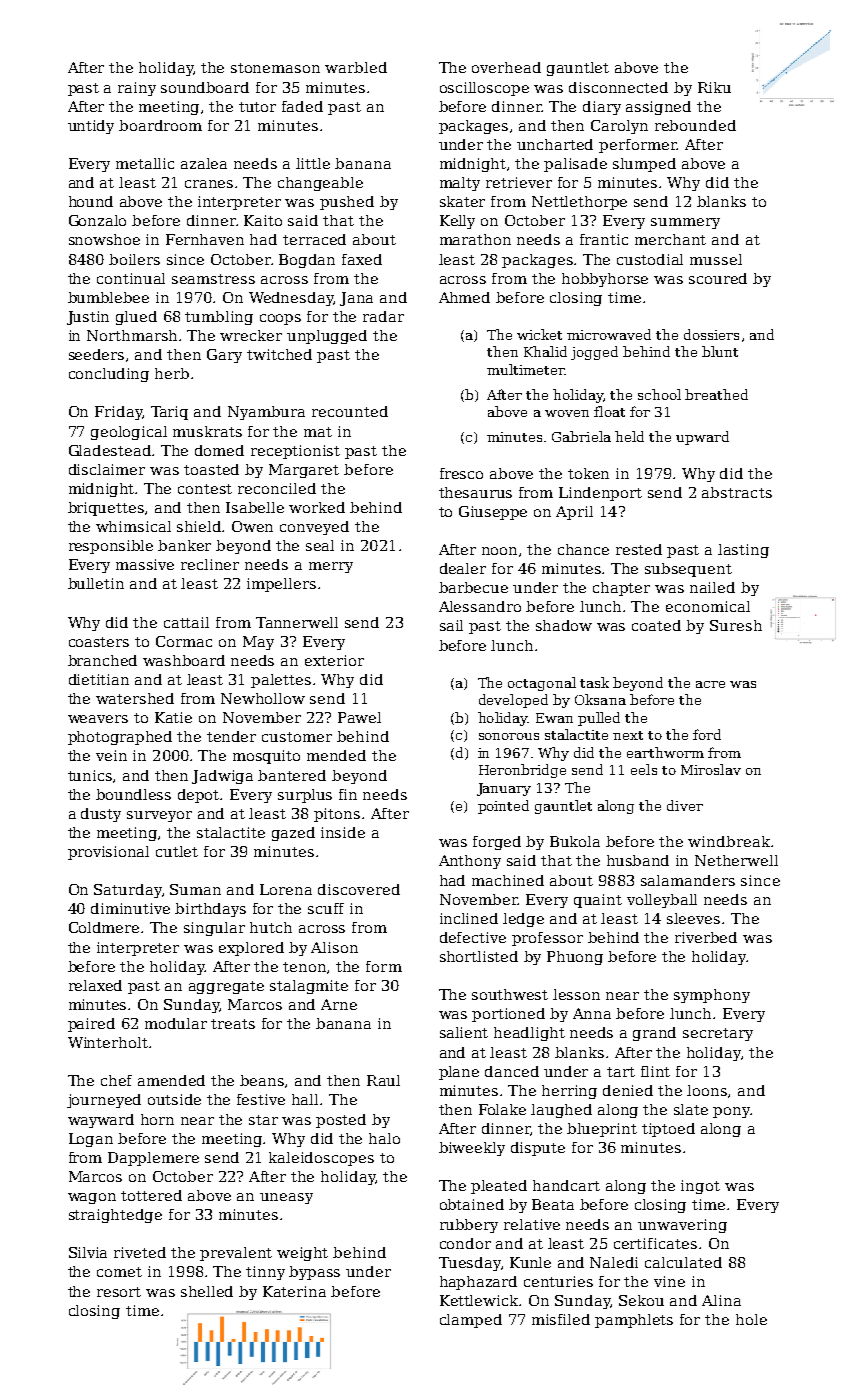 The height and width of the page is (1400, 849). I want to click on stonemason, so click(275, 68).
